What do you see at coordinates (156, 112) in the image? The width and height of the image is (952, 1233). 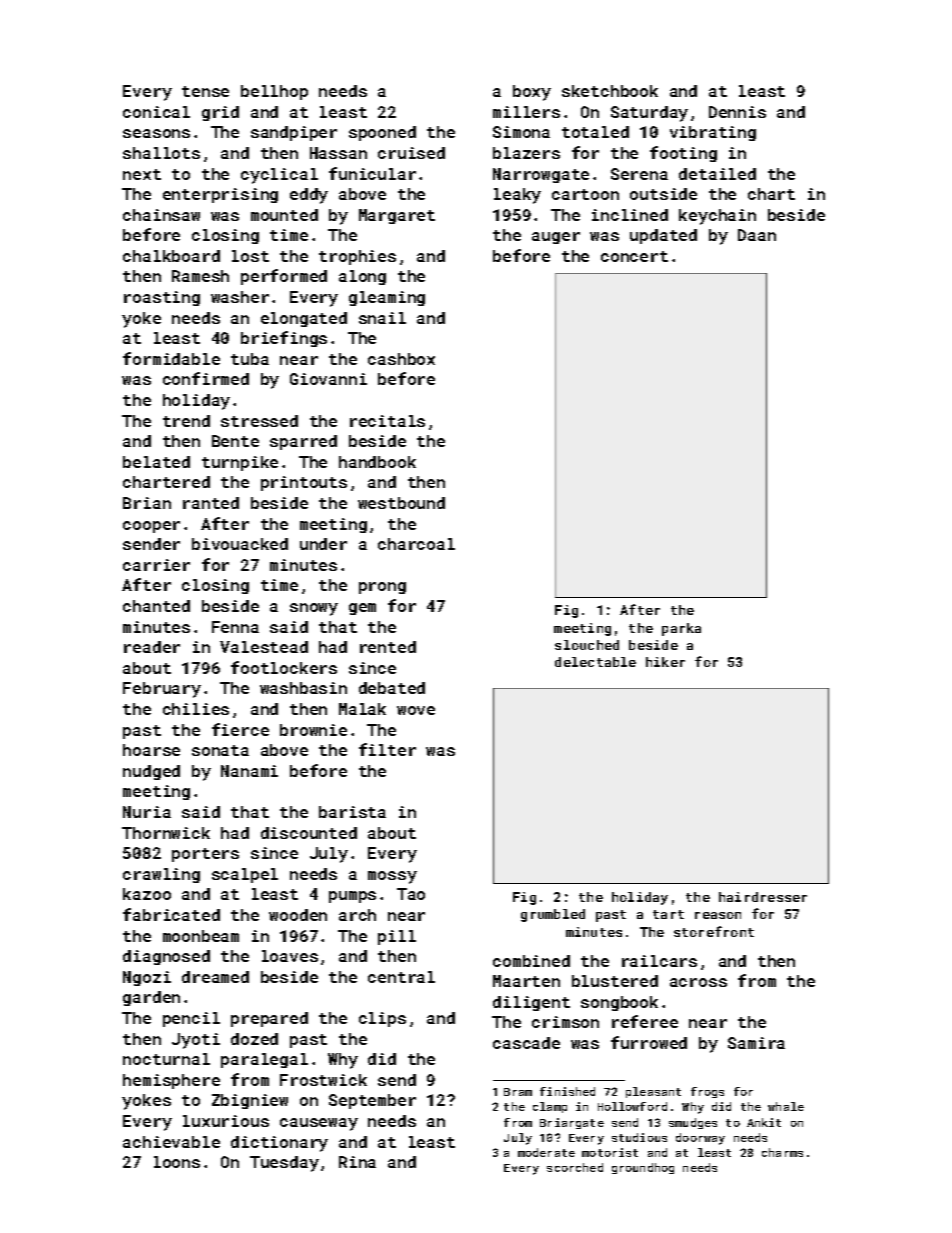 I see `conical` at bounding box center [156, 112].
